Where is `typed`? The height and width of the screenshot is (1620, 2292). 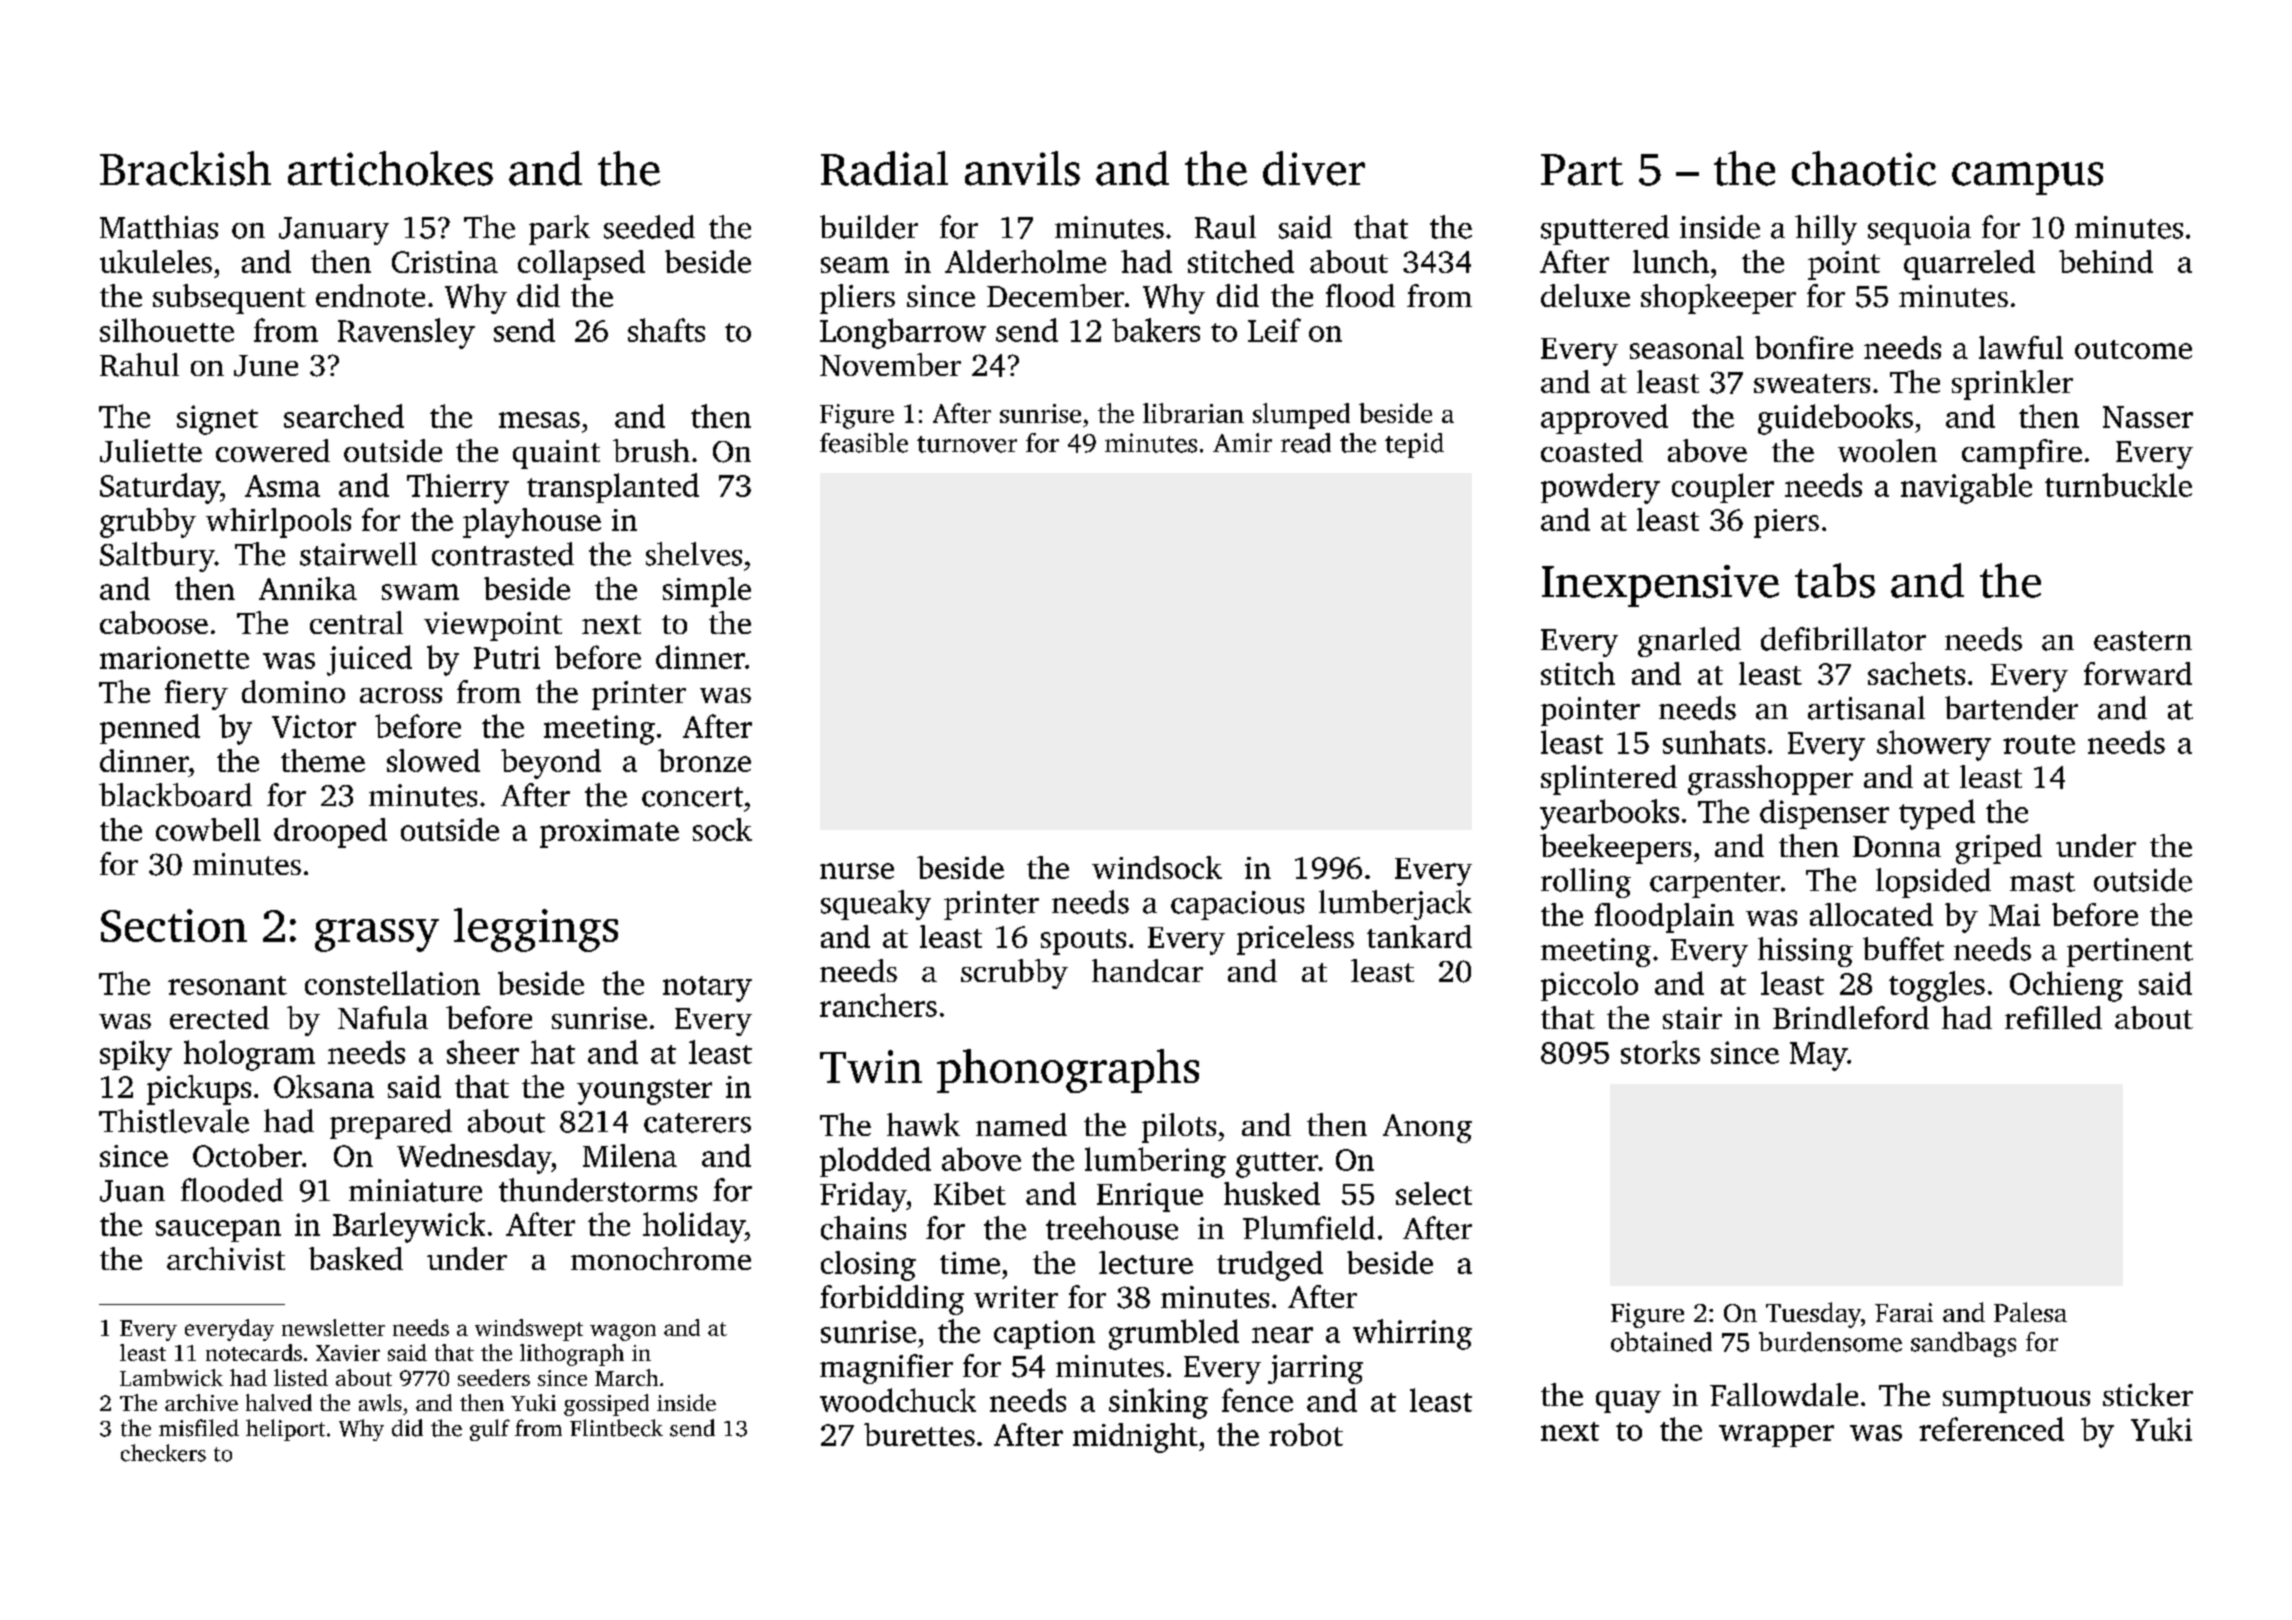 typed is located at coordinates (1937, 814).
